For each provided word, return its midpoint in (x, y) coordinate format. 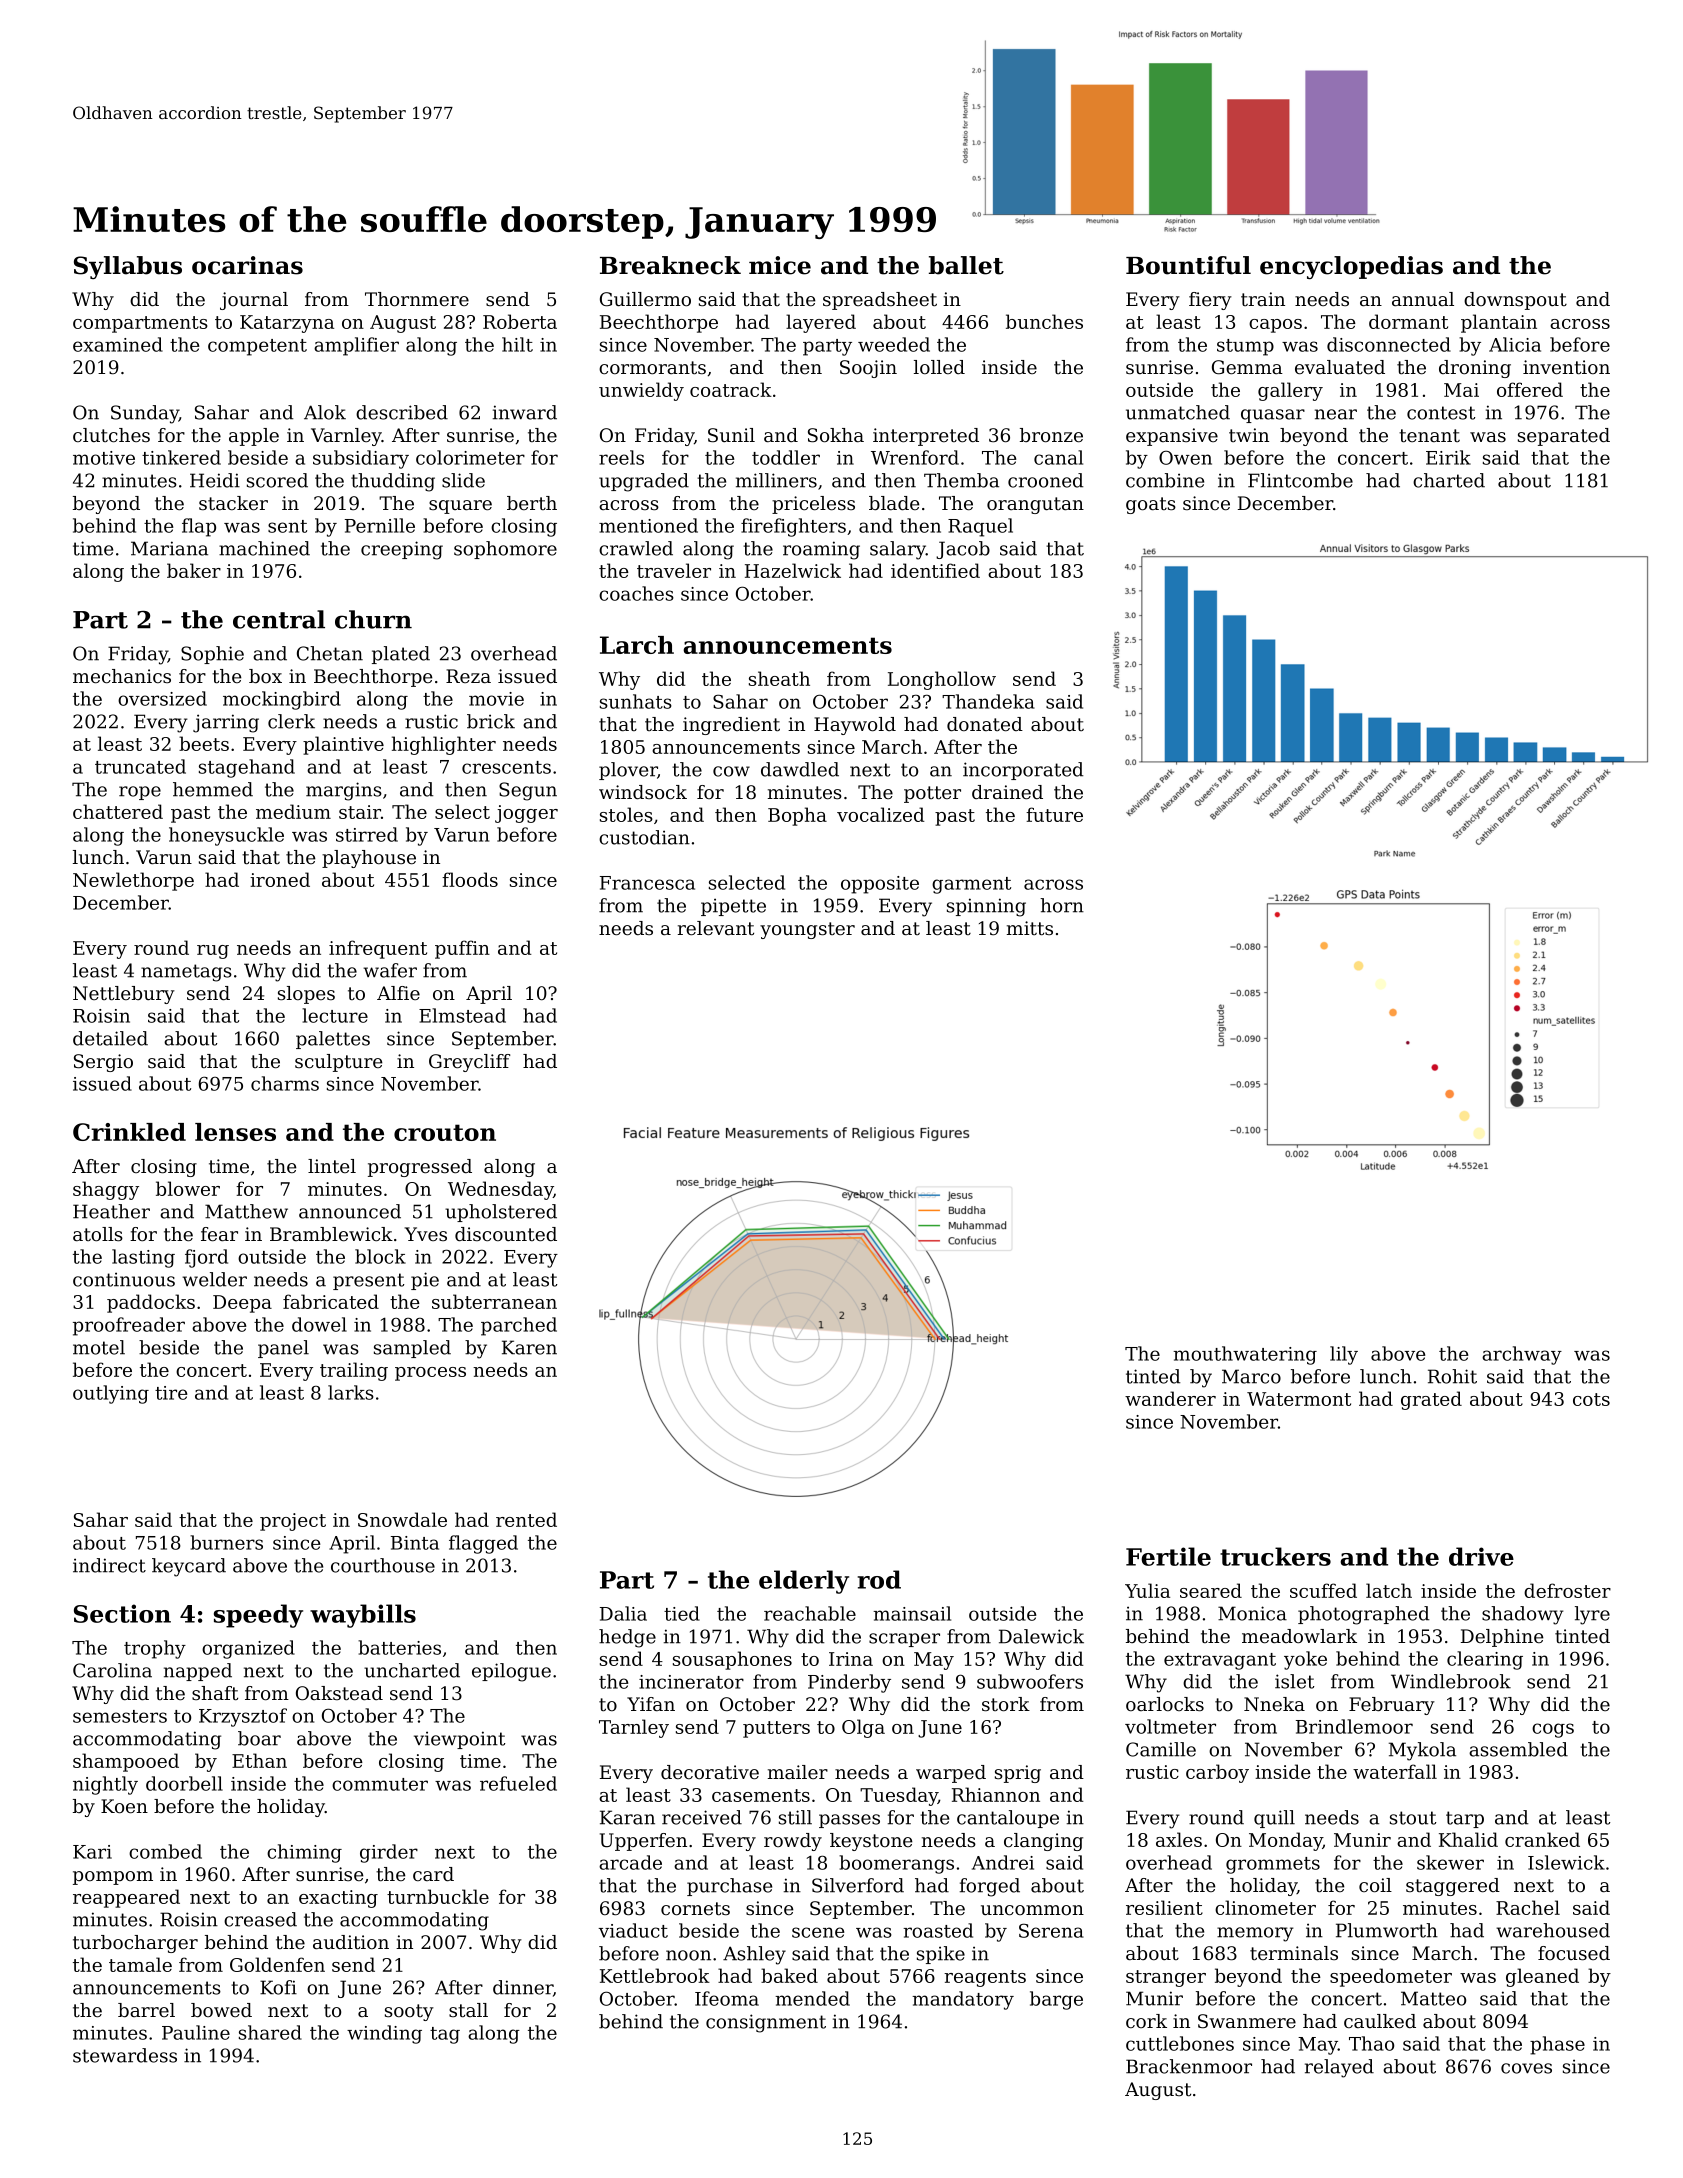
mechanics (122, 676)
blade (894, 503)
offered (1530, 389)
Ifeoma (727, 1998)
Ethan (259, 1760)
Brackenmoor (1189, 2066)
